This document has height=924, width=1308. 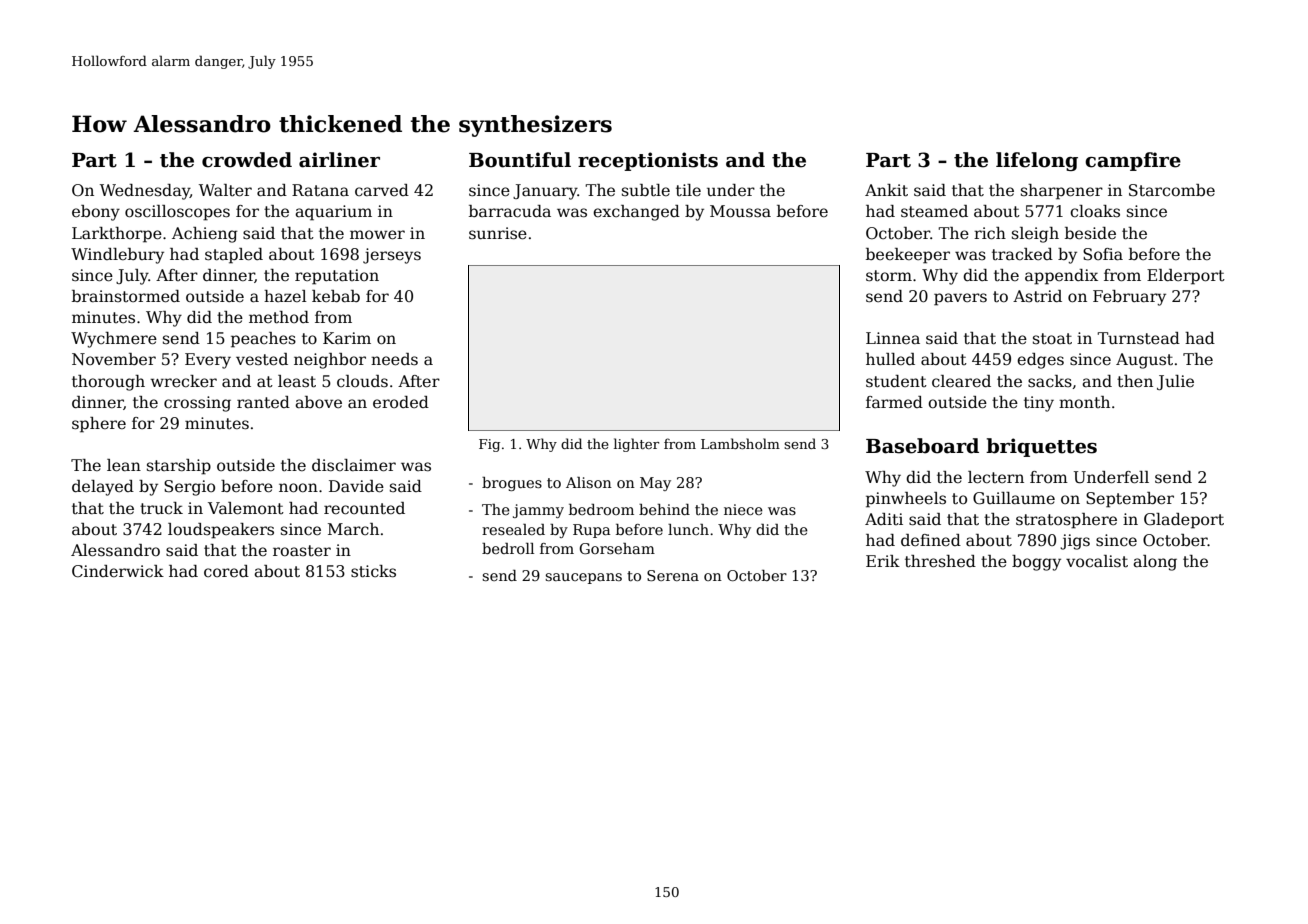 What do you see at coordinates (890, 359) in the document?
I see `hulled` at bounding box center [890, 359].
